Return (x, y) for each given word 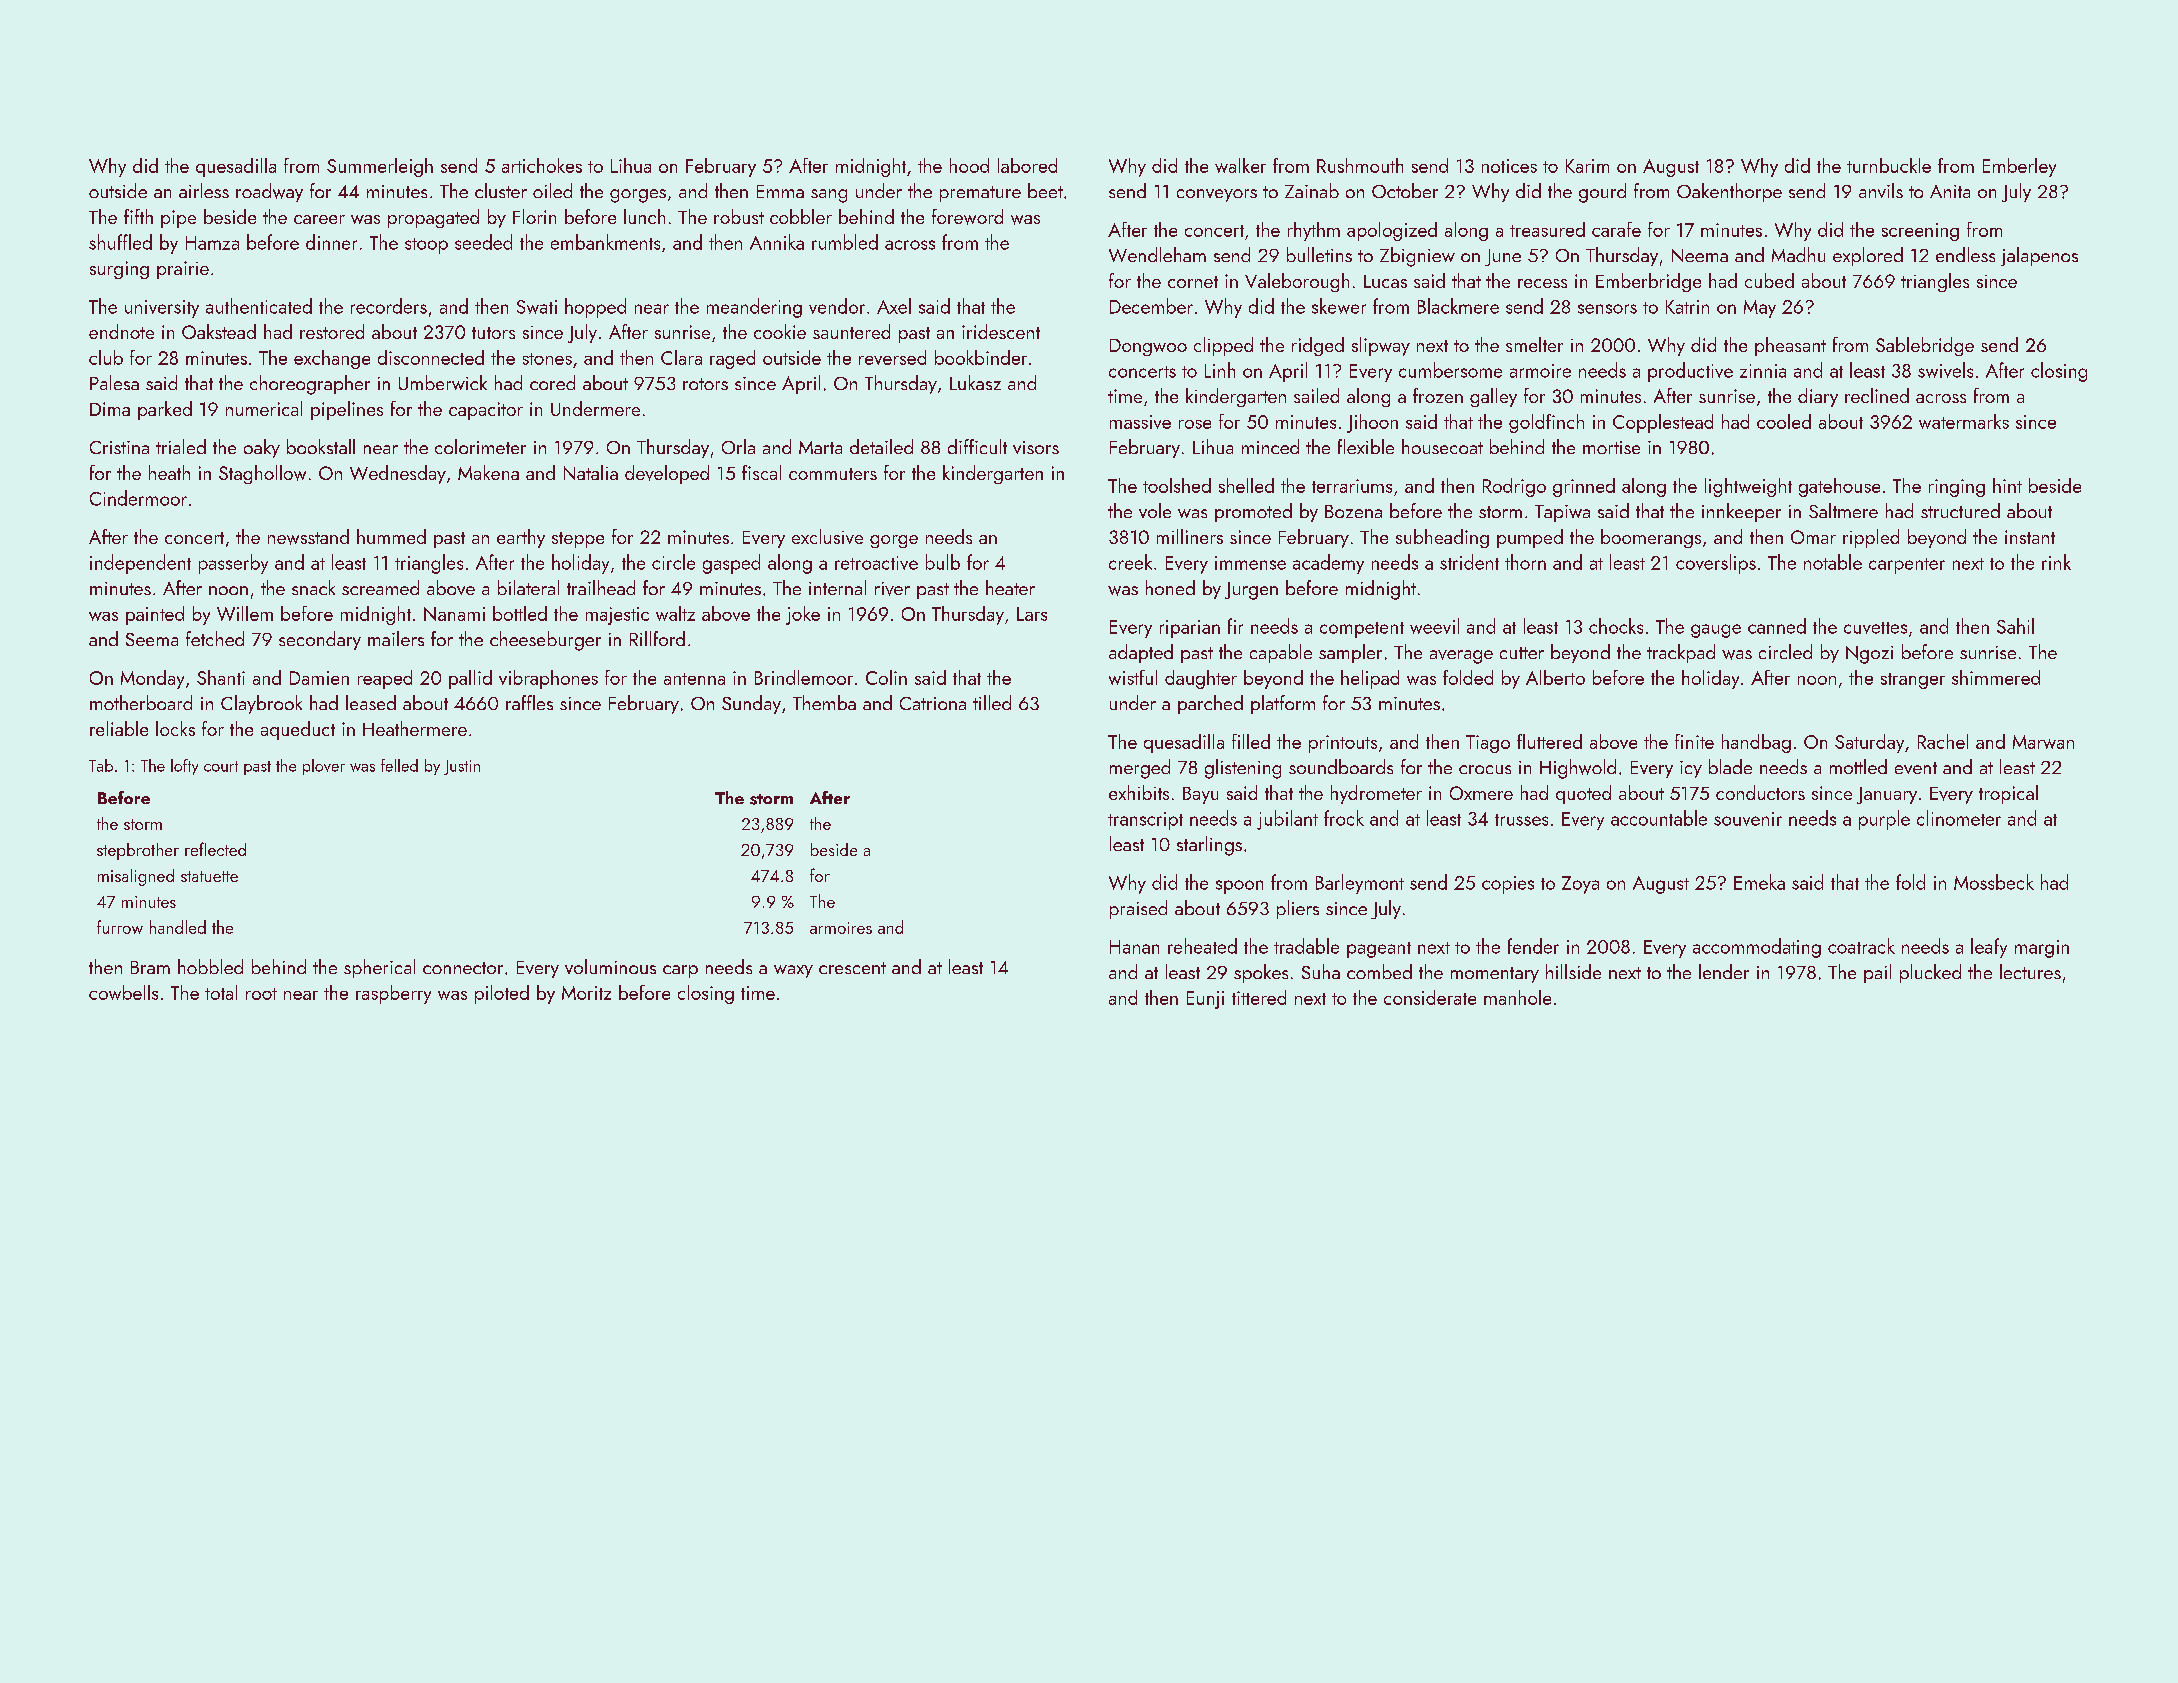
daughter (1201, 679)
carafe (1616, 229)
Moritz (586, 993)
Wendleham (1157, 254)
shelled (1246, 485)
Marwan (2043, 742)
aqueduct (298, 730)
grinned (1584, 487)
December (1151, 306)
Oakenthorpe (1729, 192)
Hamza (212, 243)
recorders (389, 306)
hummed (391, 536)
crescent (852, 968)
